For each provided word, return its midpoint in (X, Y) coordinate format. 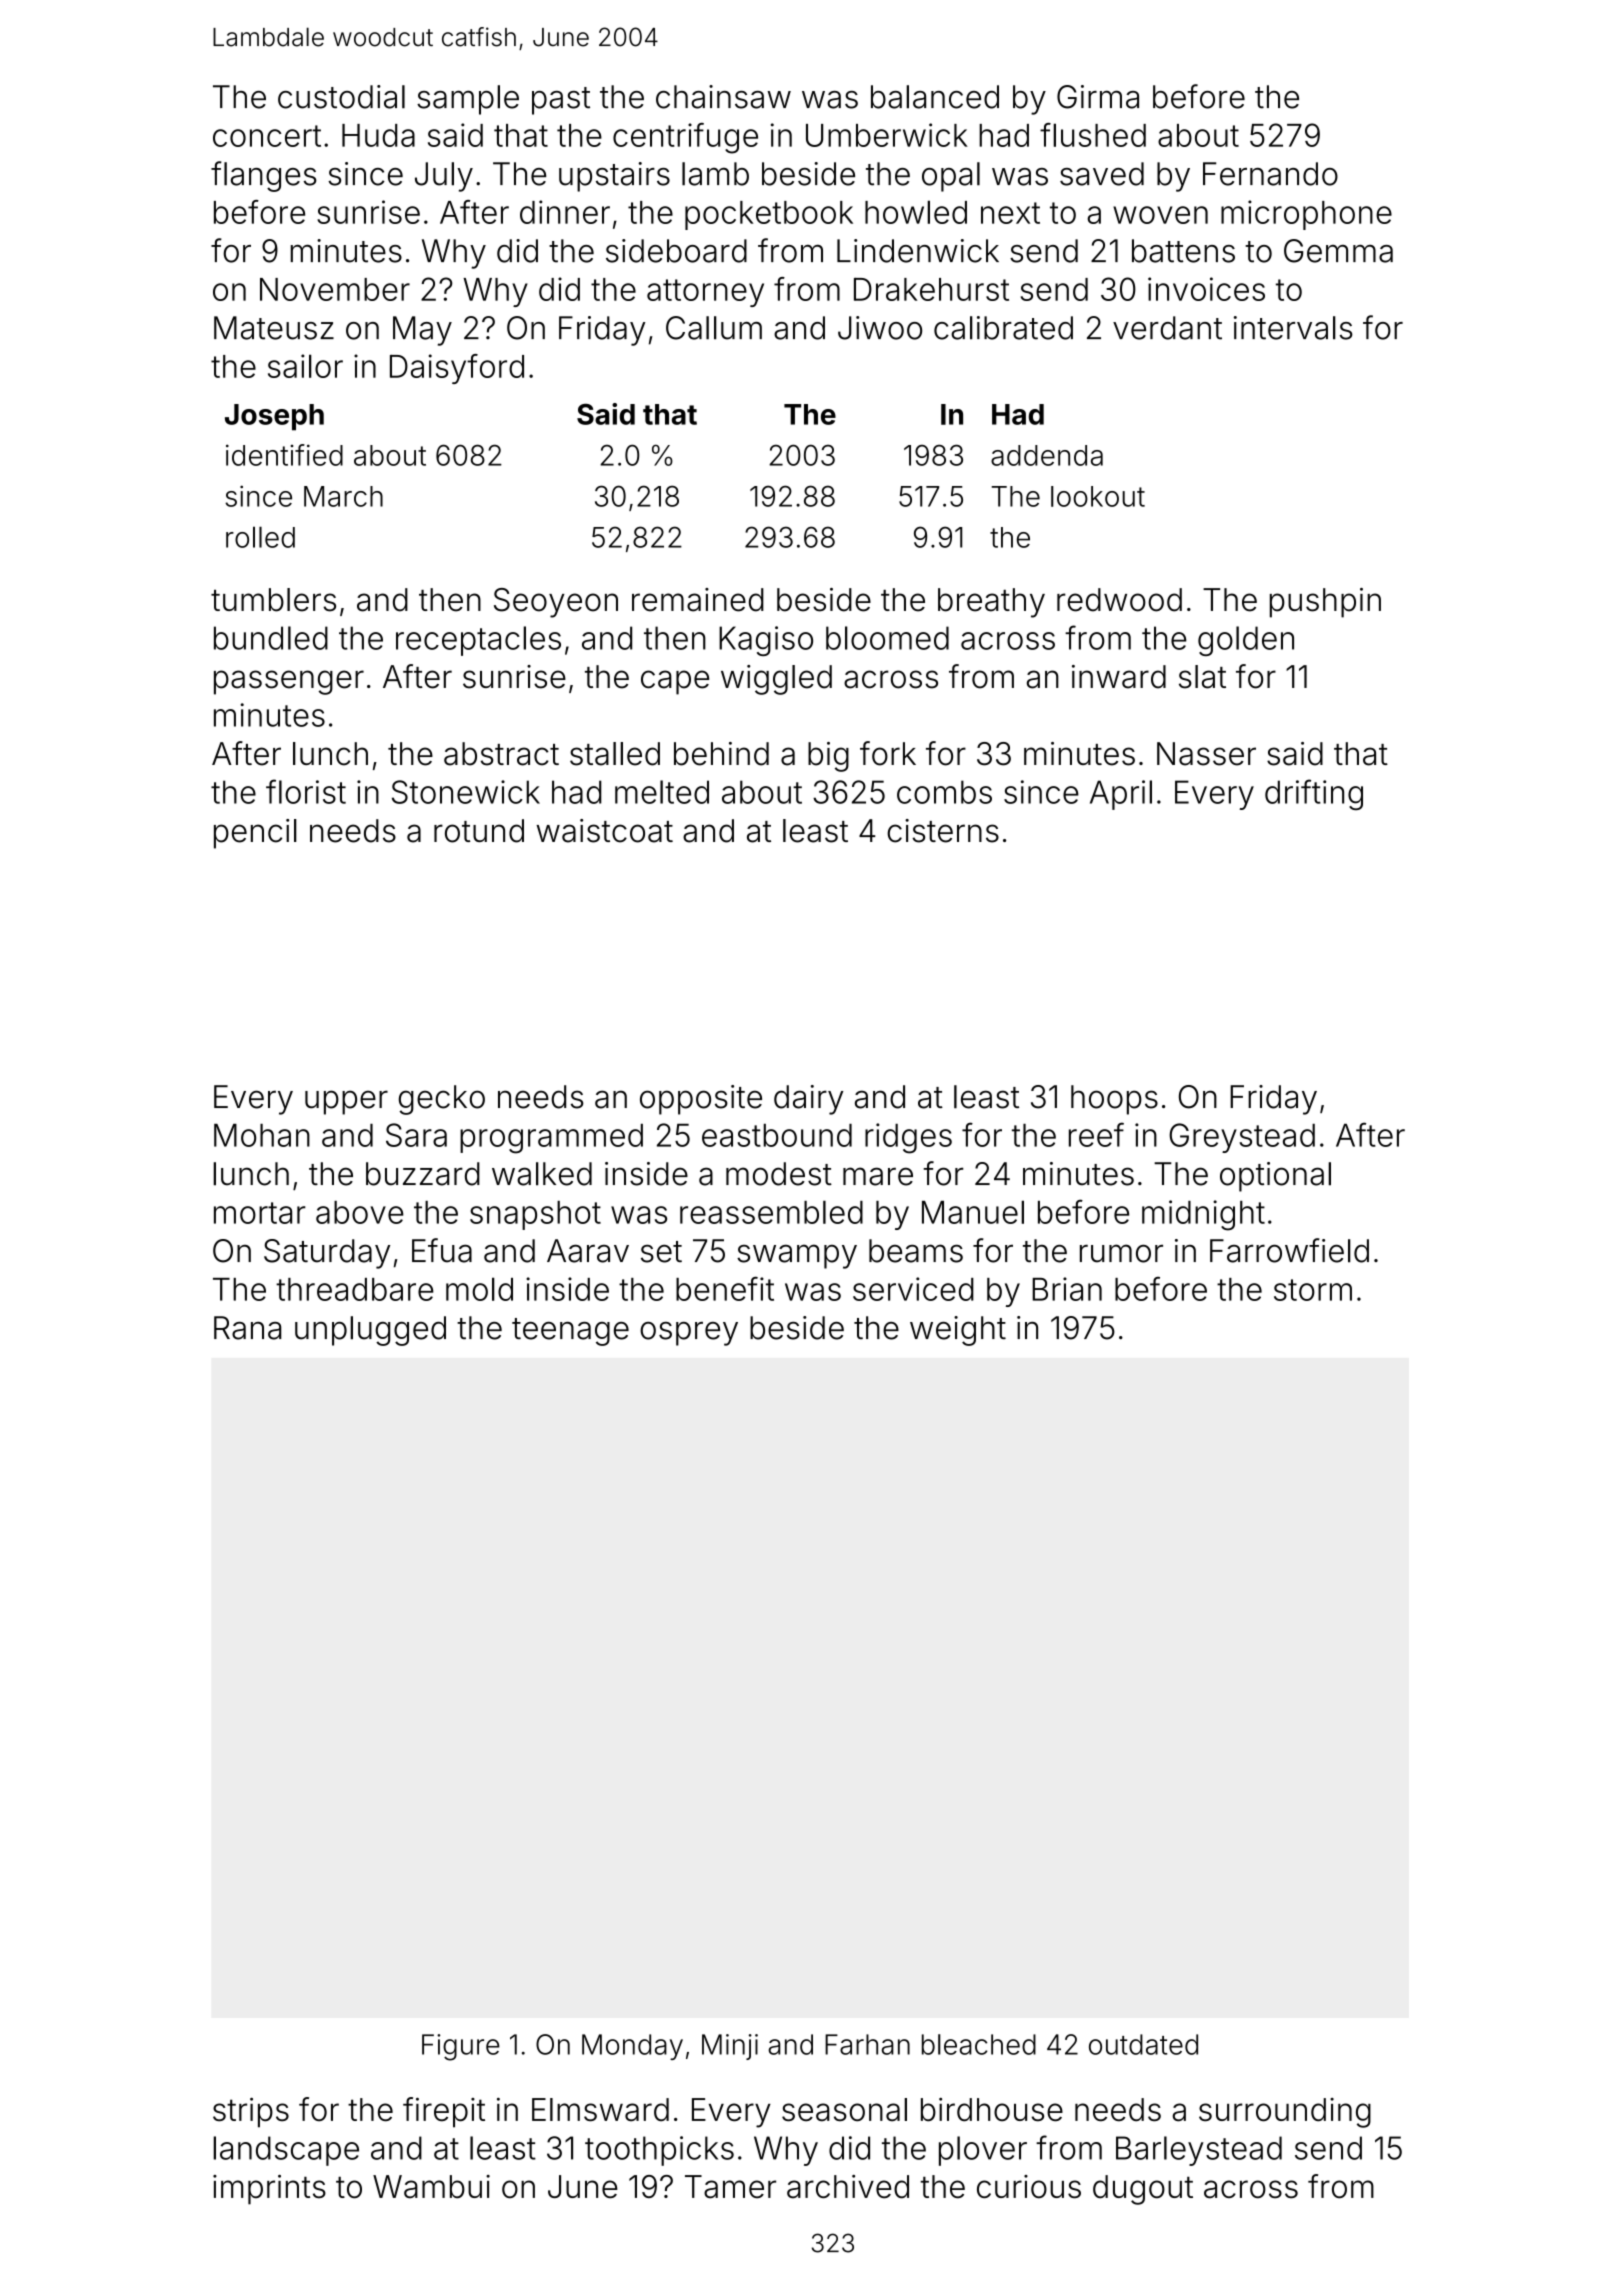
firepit (444, 2112)
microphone (1306, 215)
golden (1246, 641)
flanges (264, 176)
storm (1313, 1290)
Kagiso (766, 641)
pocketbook (769, 215)
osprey (689, 1334)
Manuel (973, 1212)
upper (346, 1102)
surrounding (1285, 2113)
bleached (979, 2044)
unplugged (370, 1331)
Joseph (274, 417)
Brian (1067, 1289)
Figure (461, 2047)
